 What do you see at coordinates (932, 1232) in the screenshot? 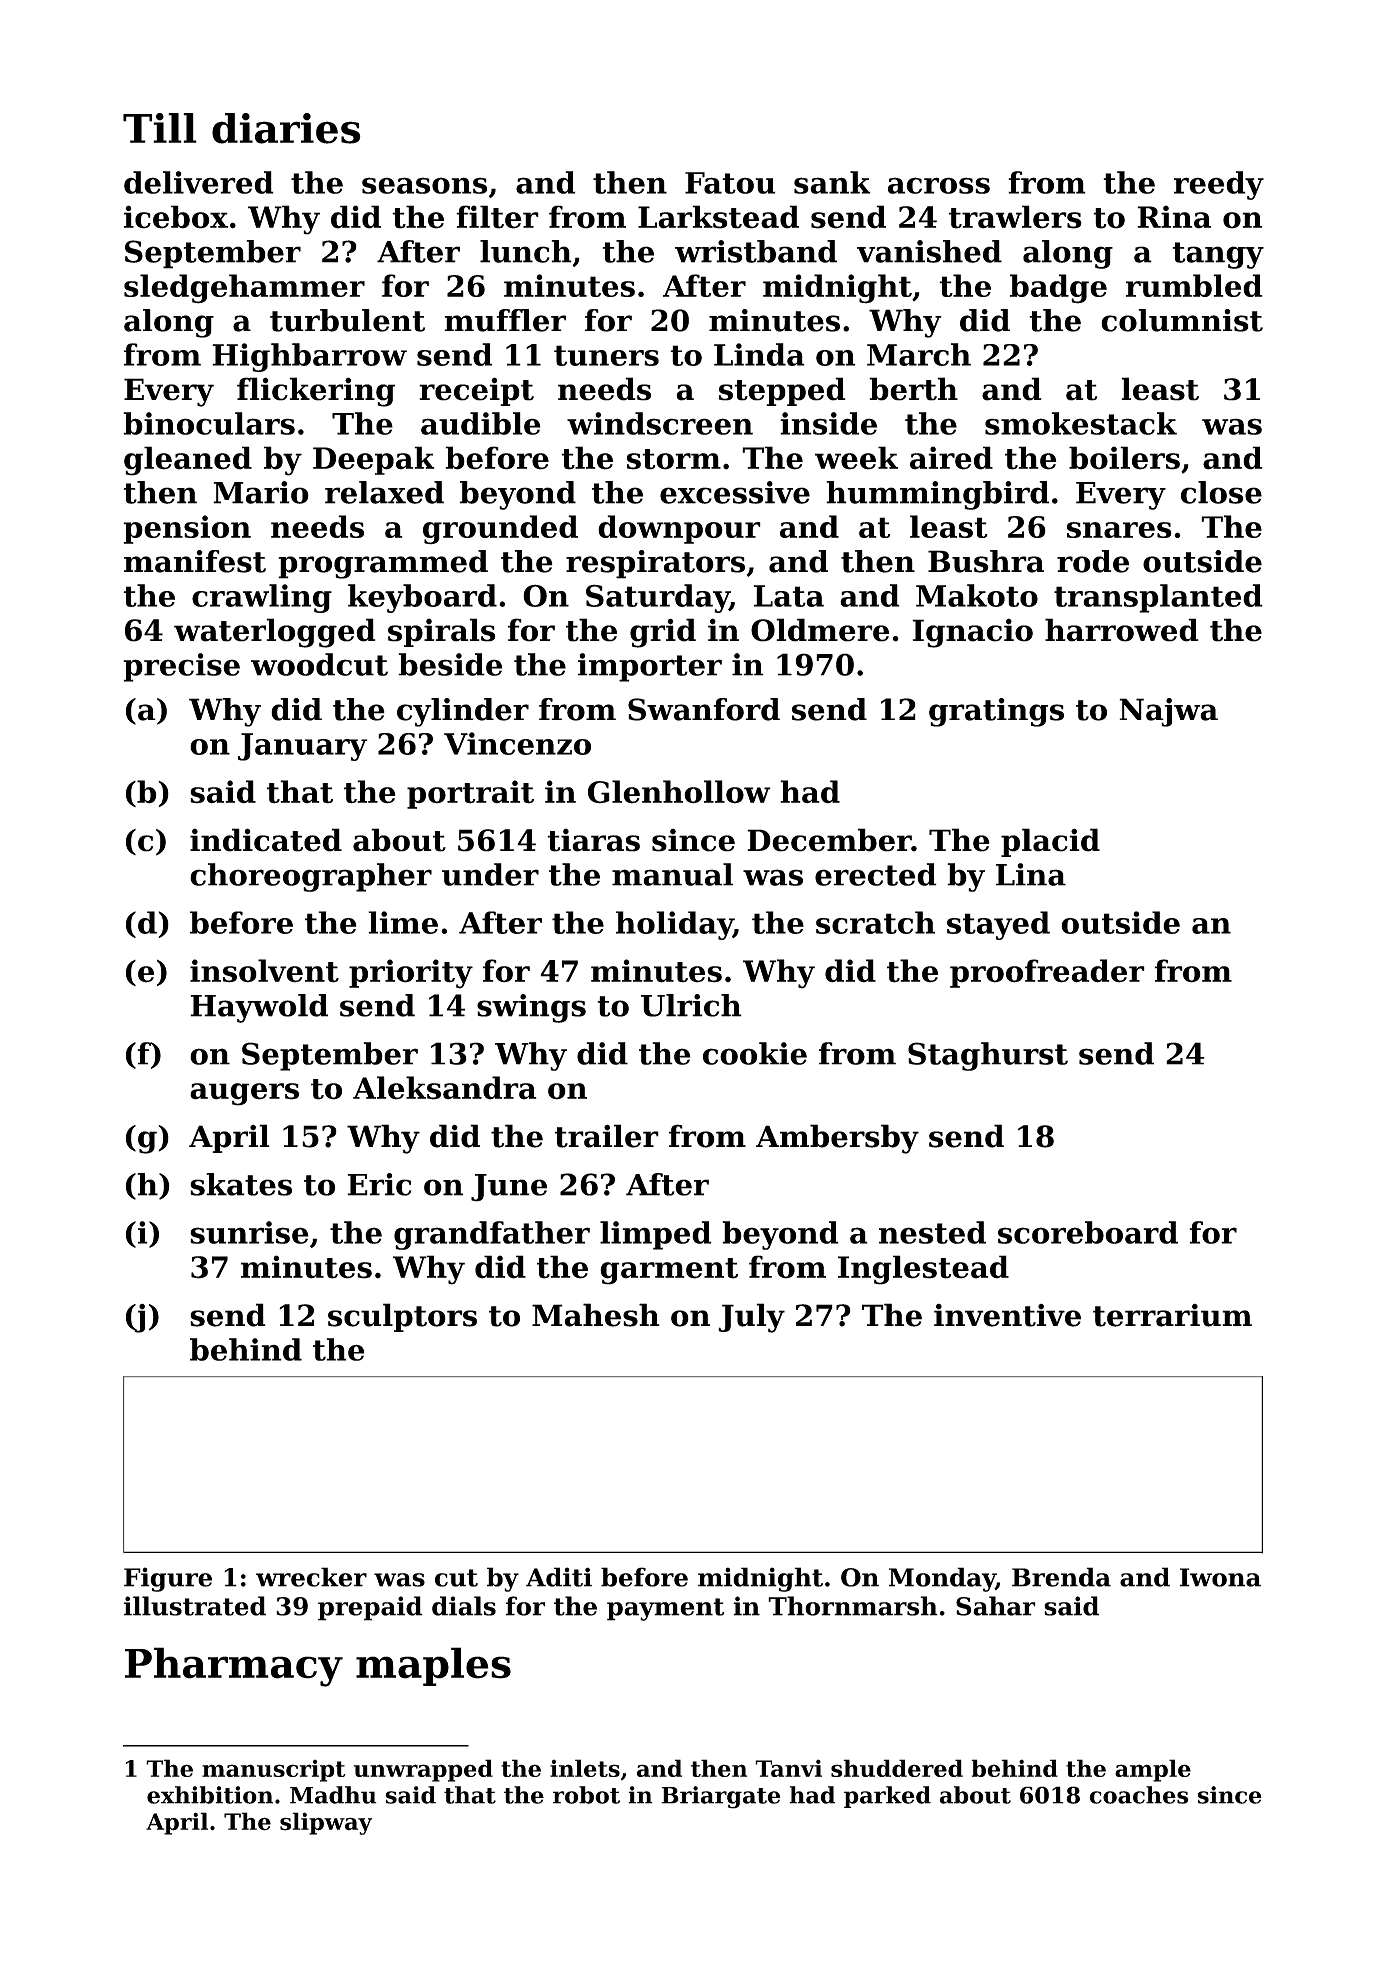
I see `nested` at bounding box center [932, 1232].
